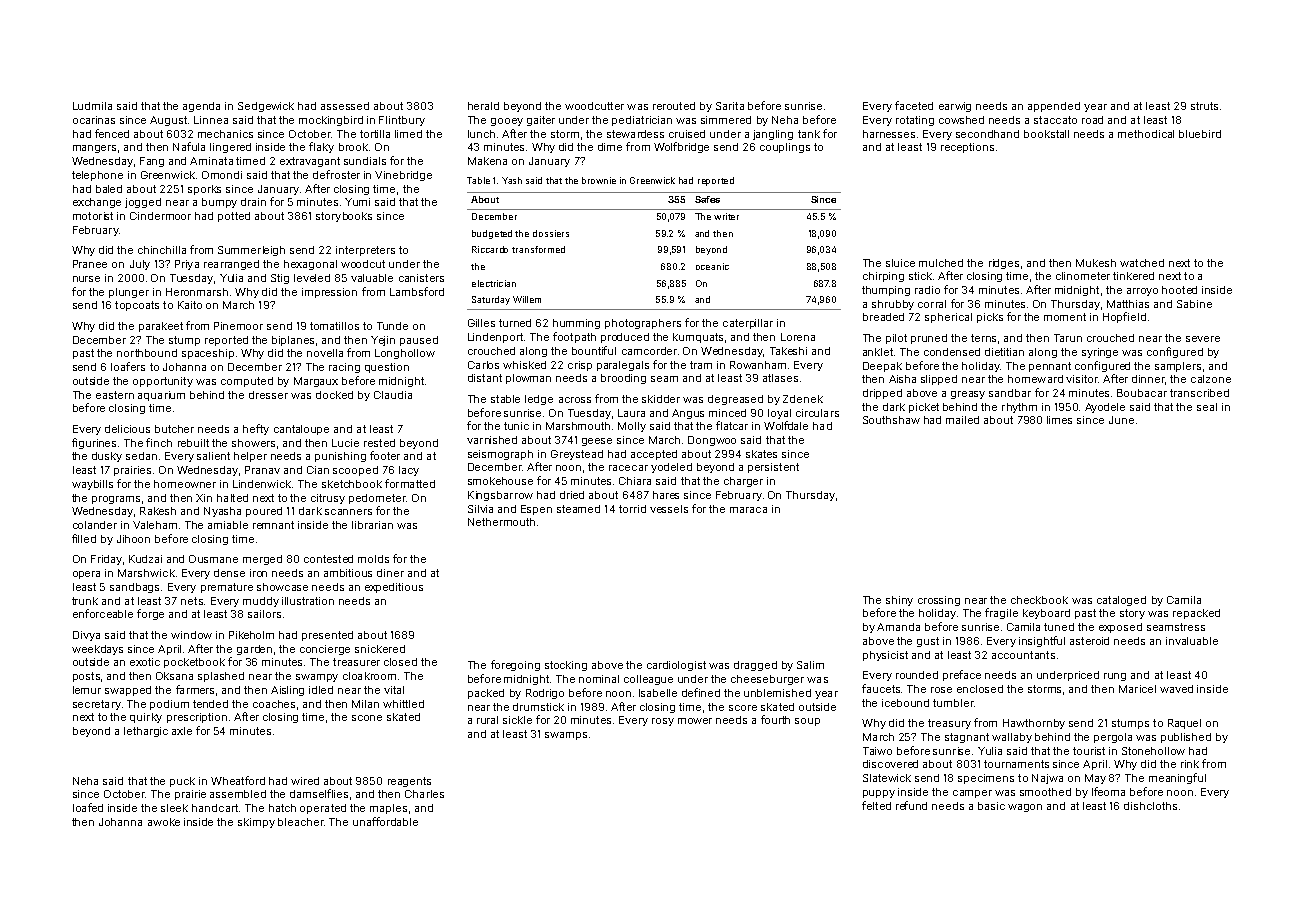 The image size is (1308, 924). What do you see at coordinates (1121, 420) in the document?
I see `June` at bounding box center [1121, 420].
